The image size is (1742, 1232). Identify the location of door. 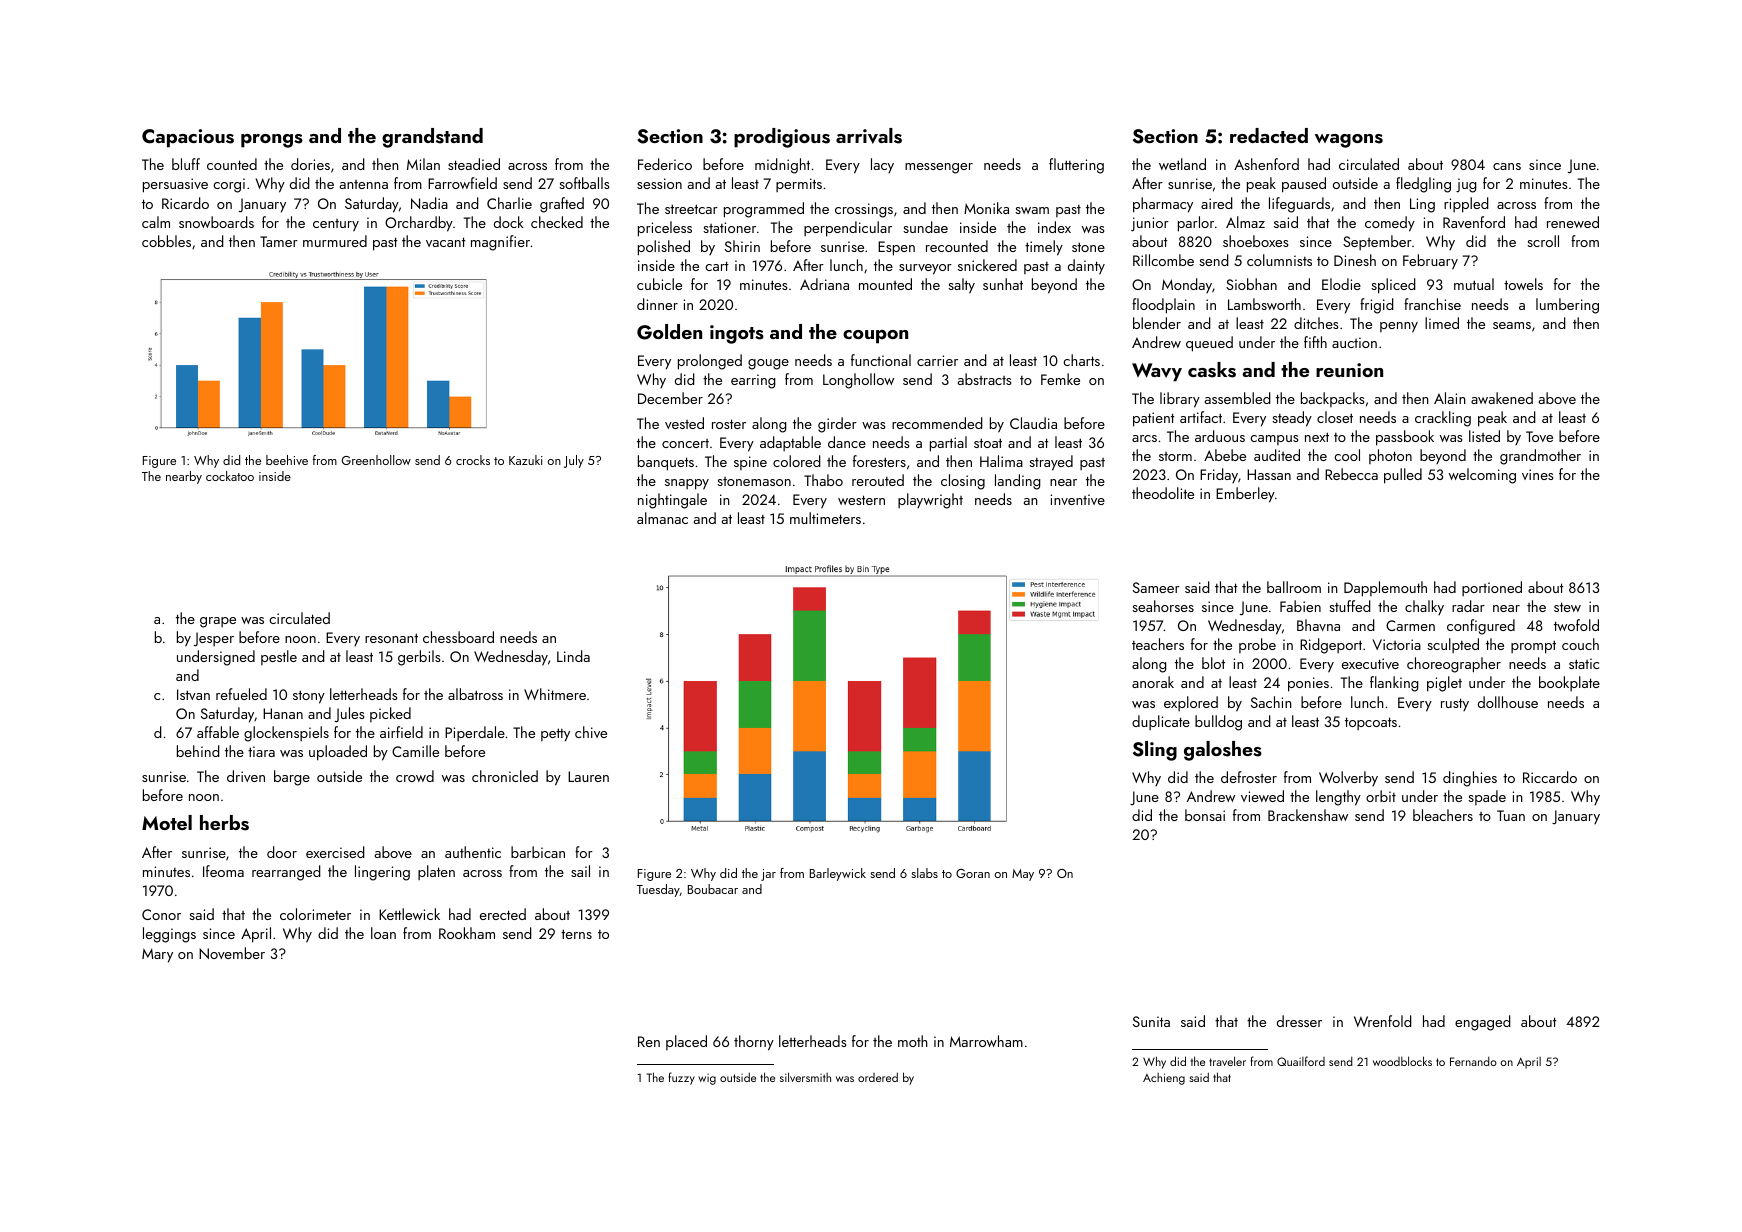
(282, 852).
